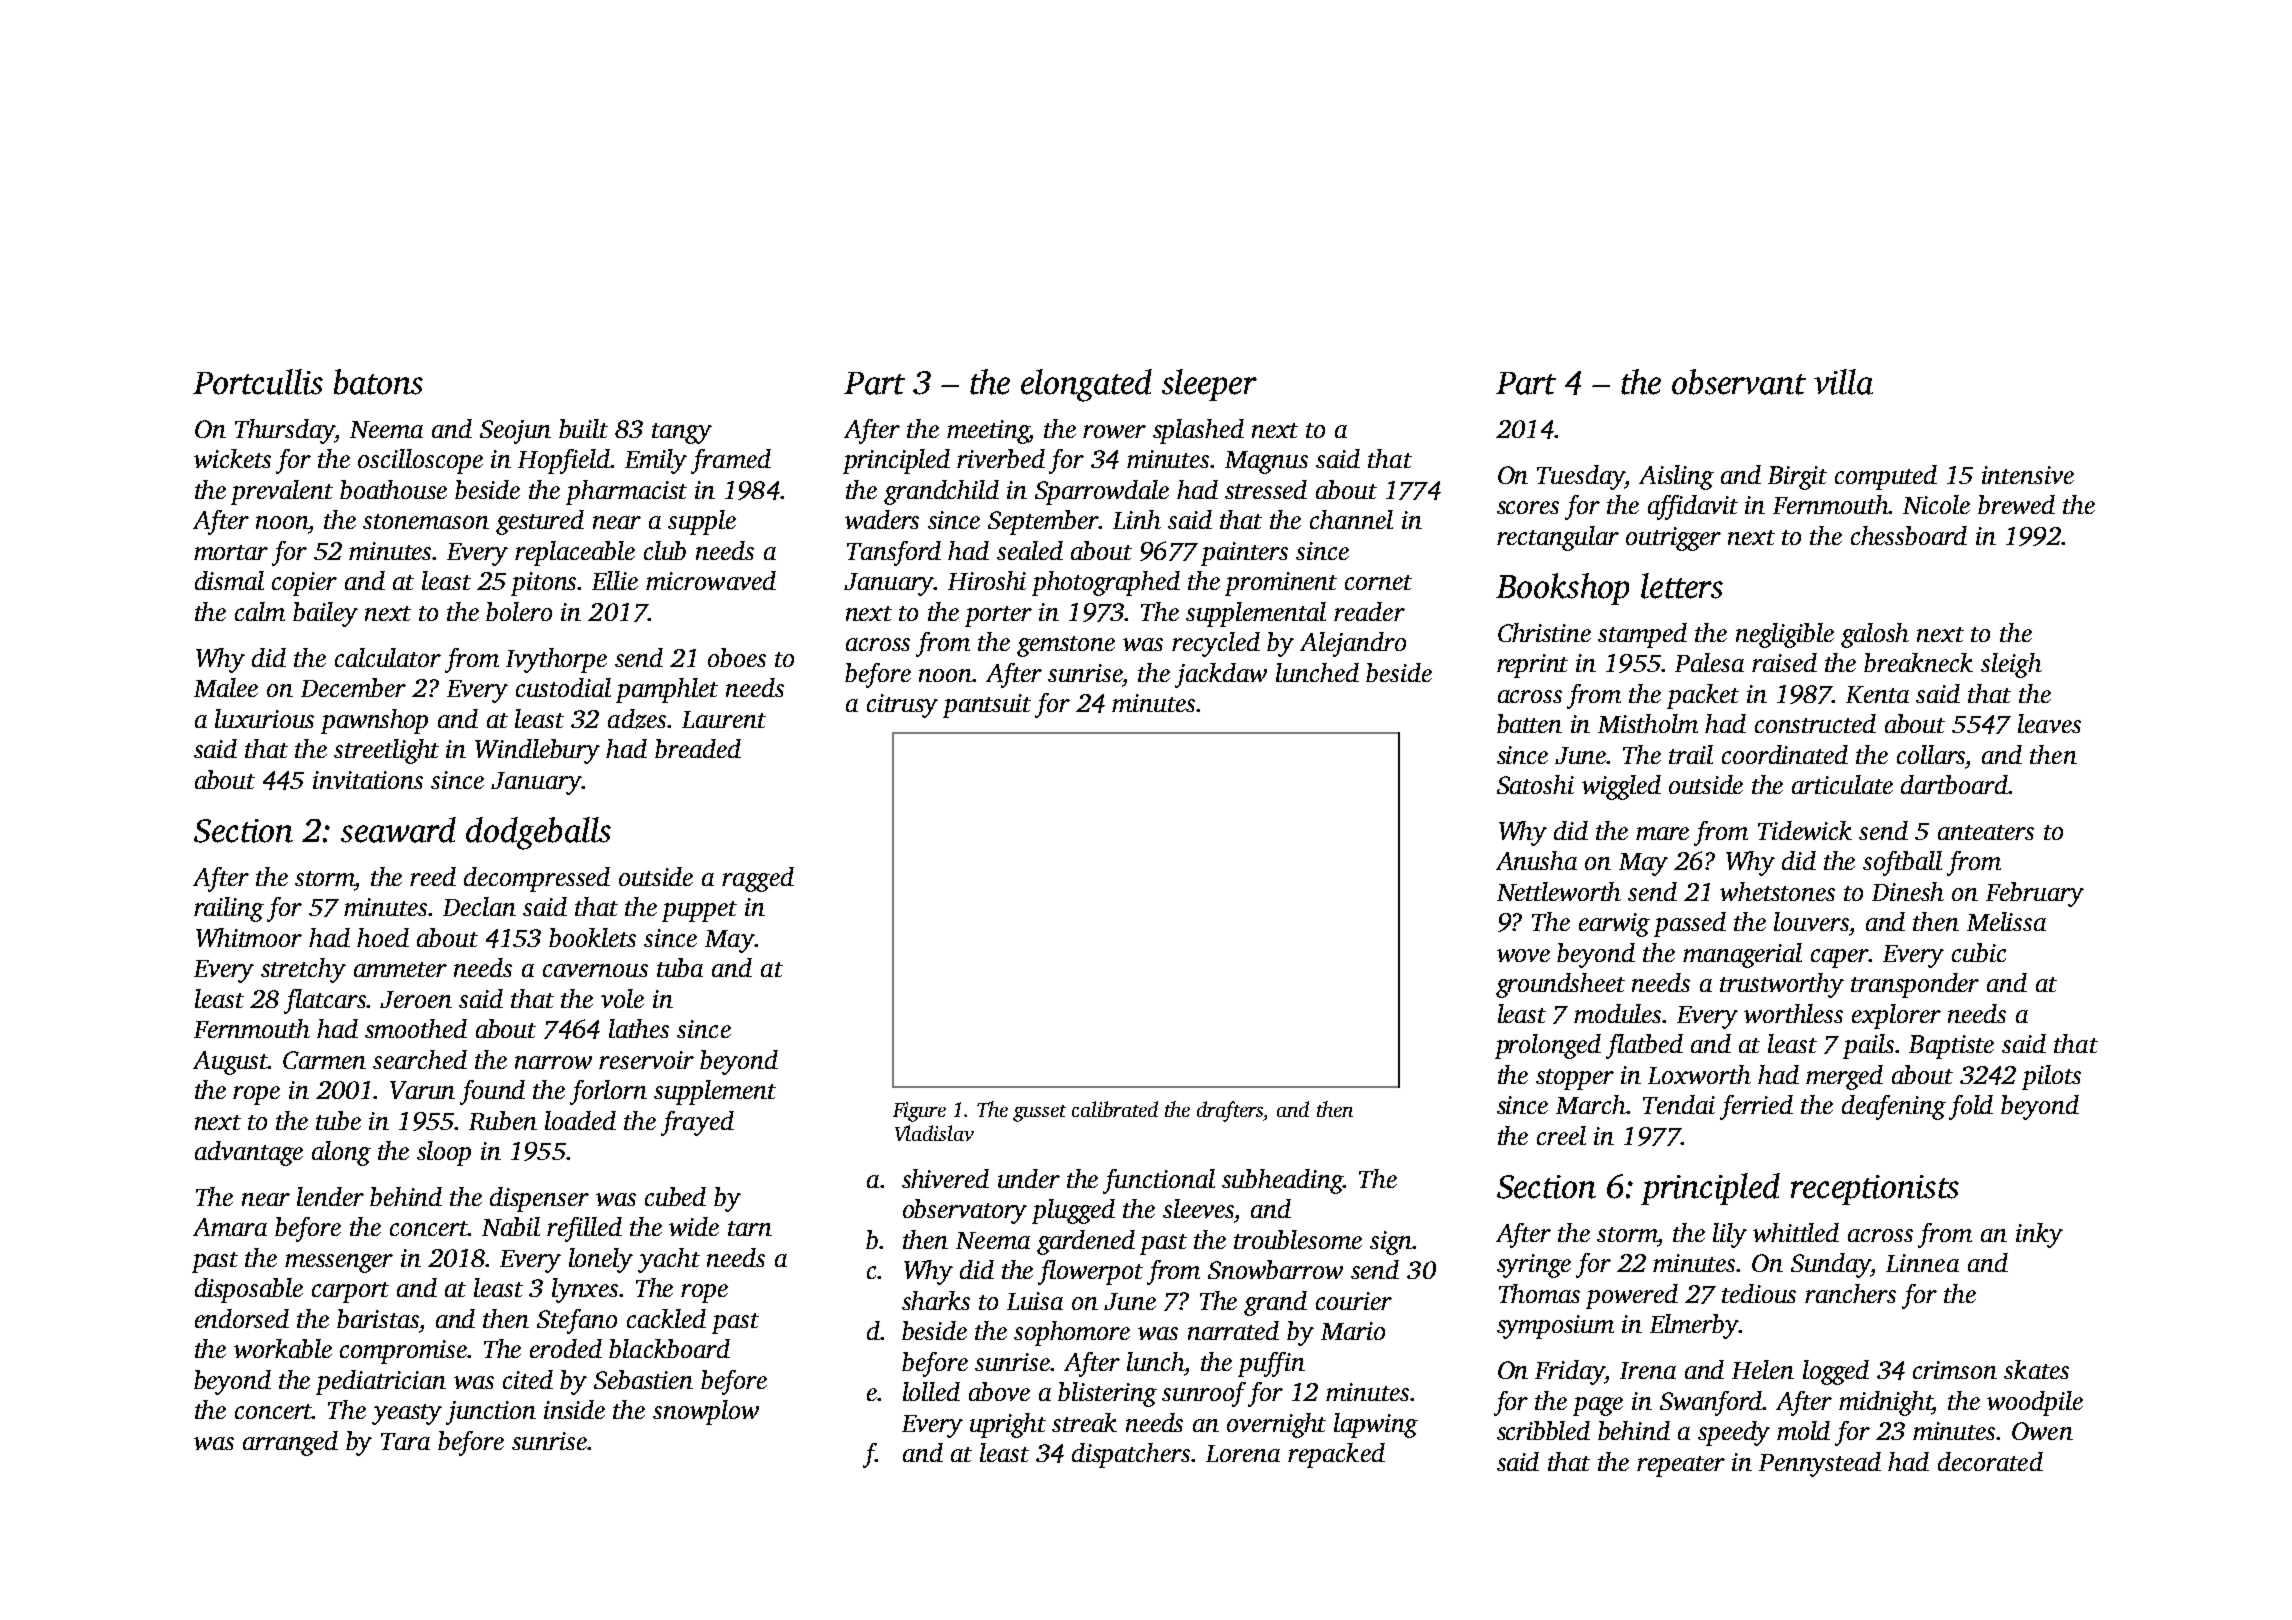 The height and width of the screenshot is (1620, 2292). What do you see at coordinates (1115, 1109) in the screenshot?
I see `calibrated` at bounding box center [1115, 1109].
